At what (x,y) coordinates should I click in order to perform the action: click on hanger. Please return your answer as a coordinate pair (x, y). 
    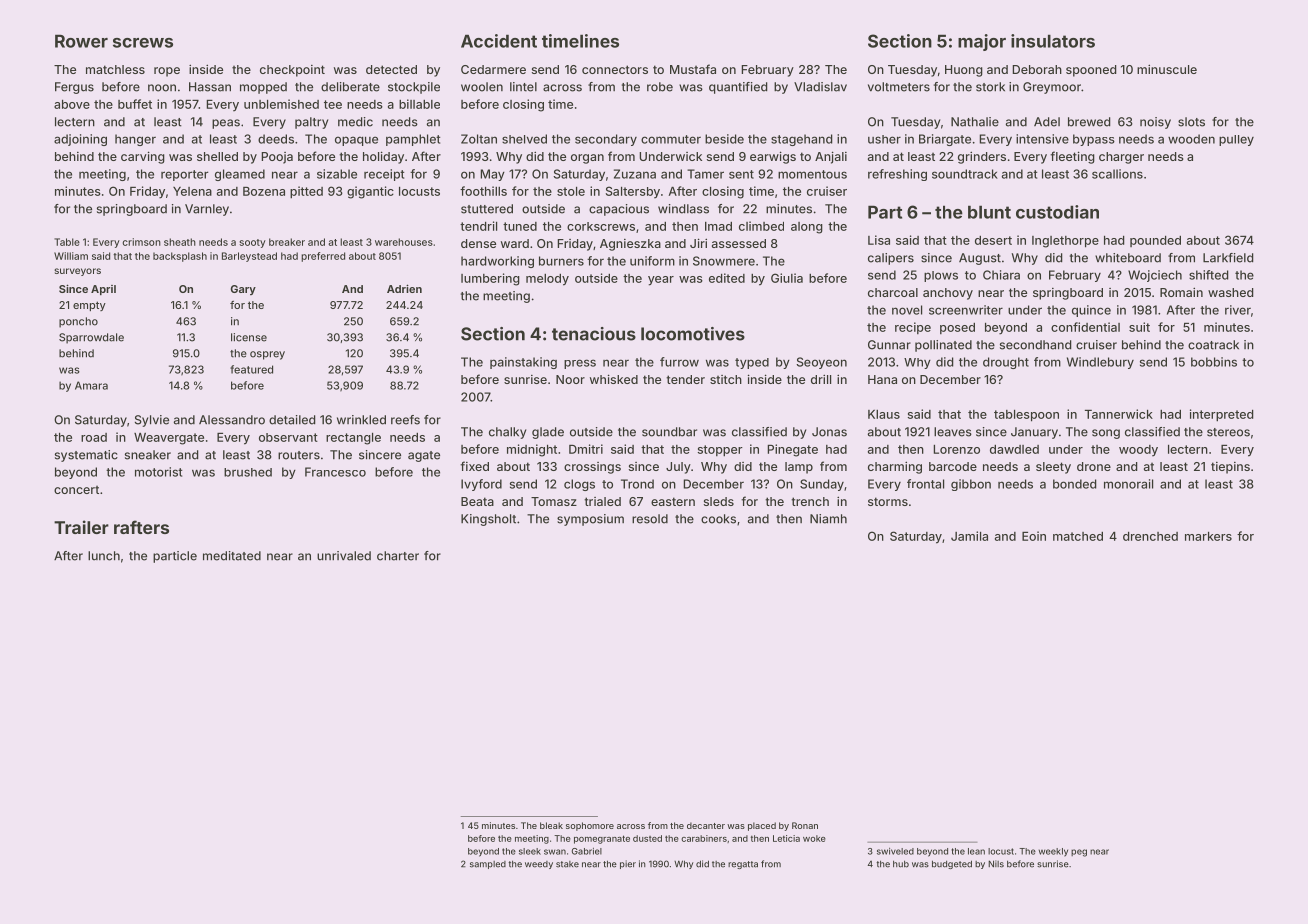
    Looking at the image, I should click on (135, 140).
